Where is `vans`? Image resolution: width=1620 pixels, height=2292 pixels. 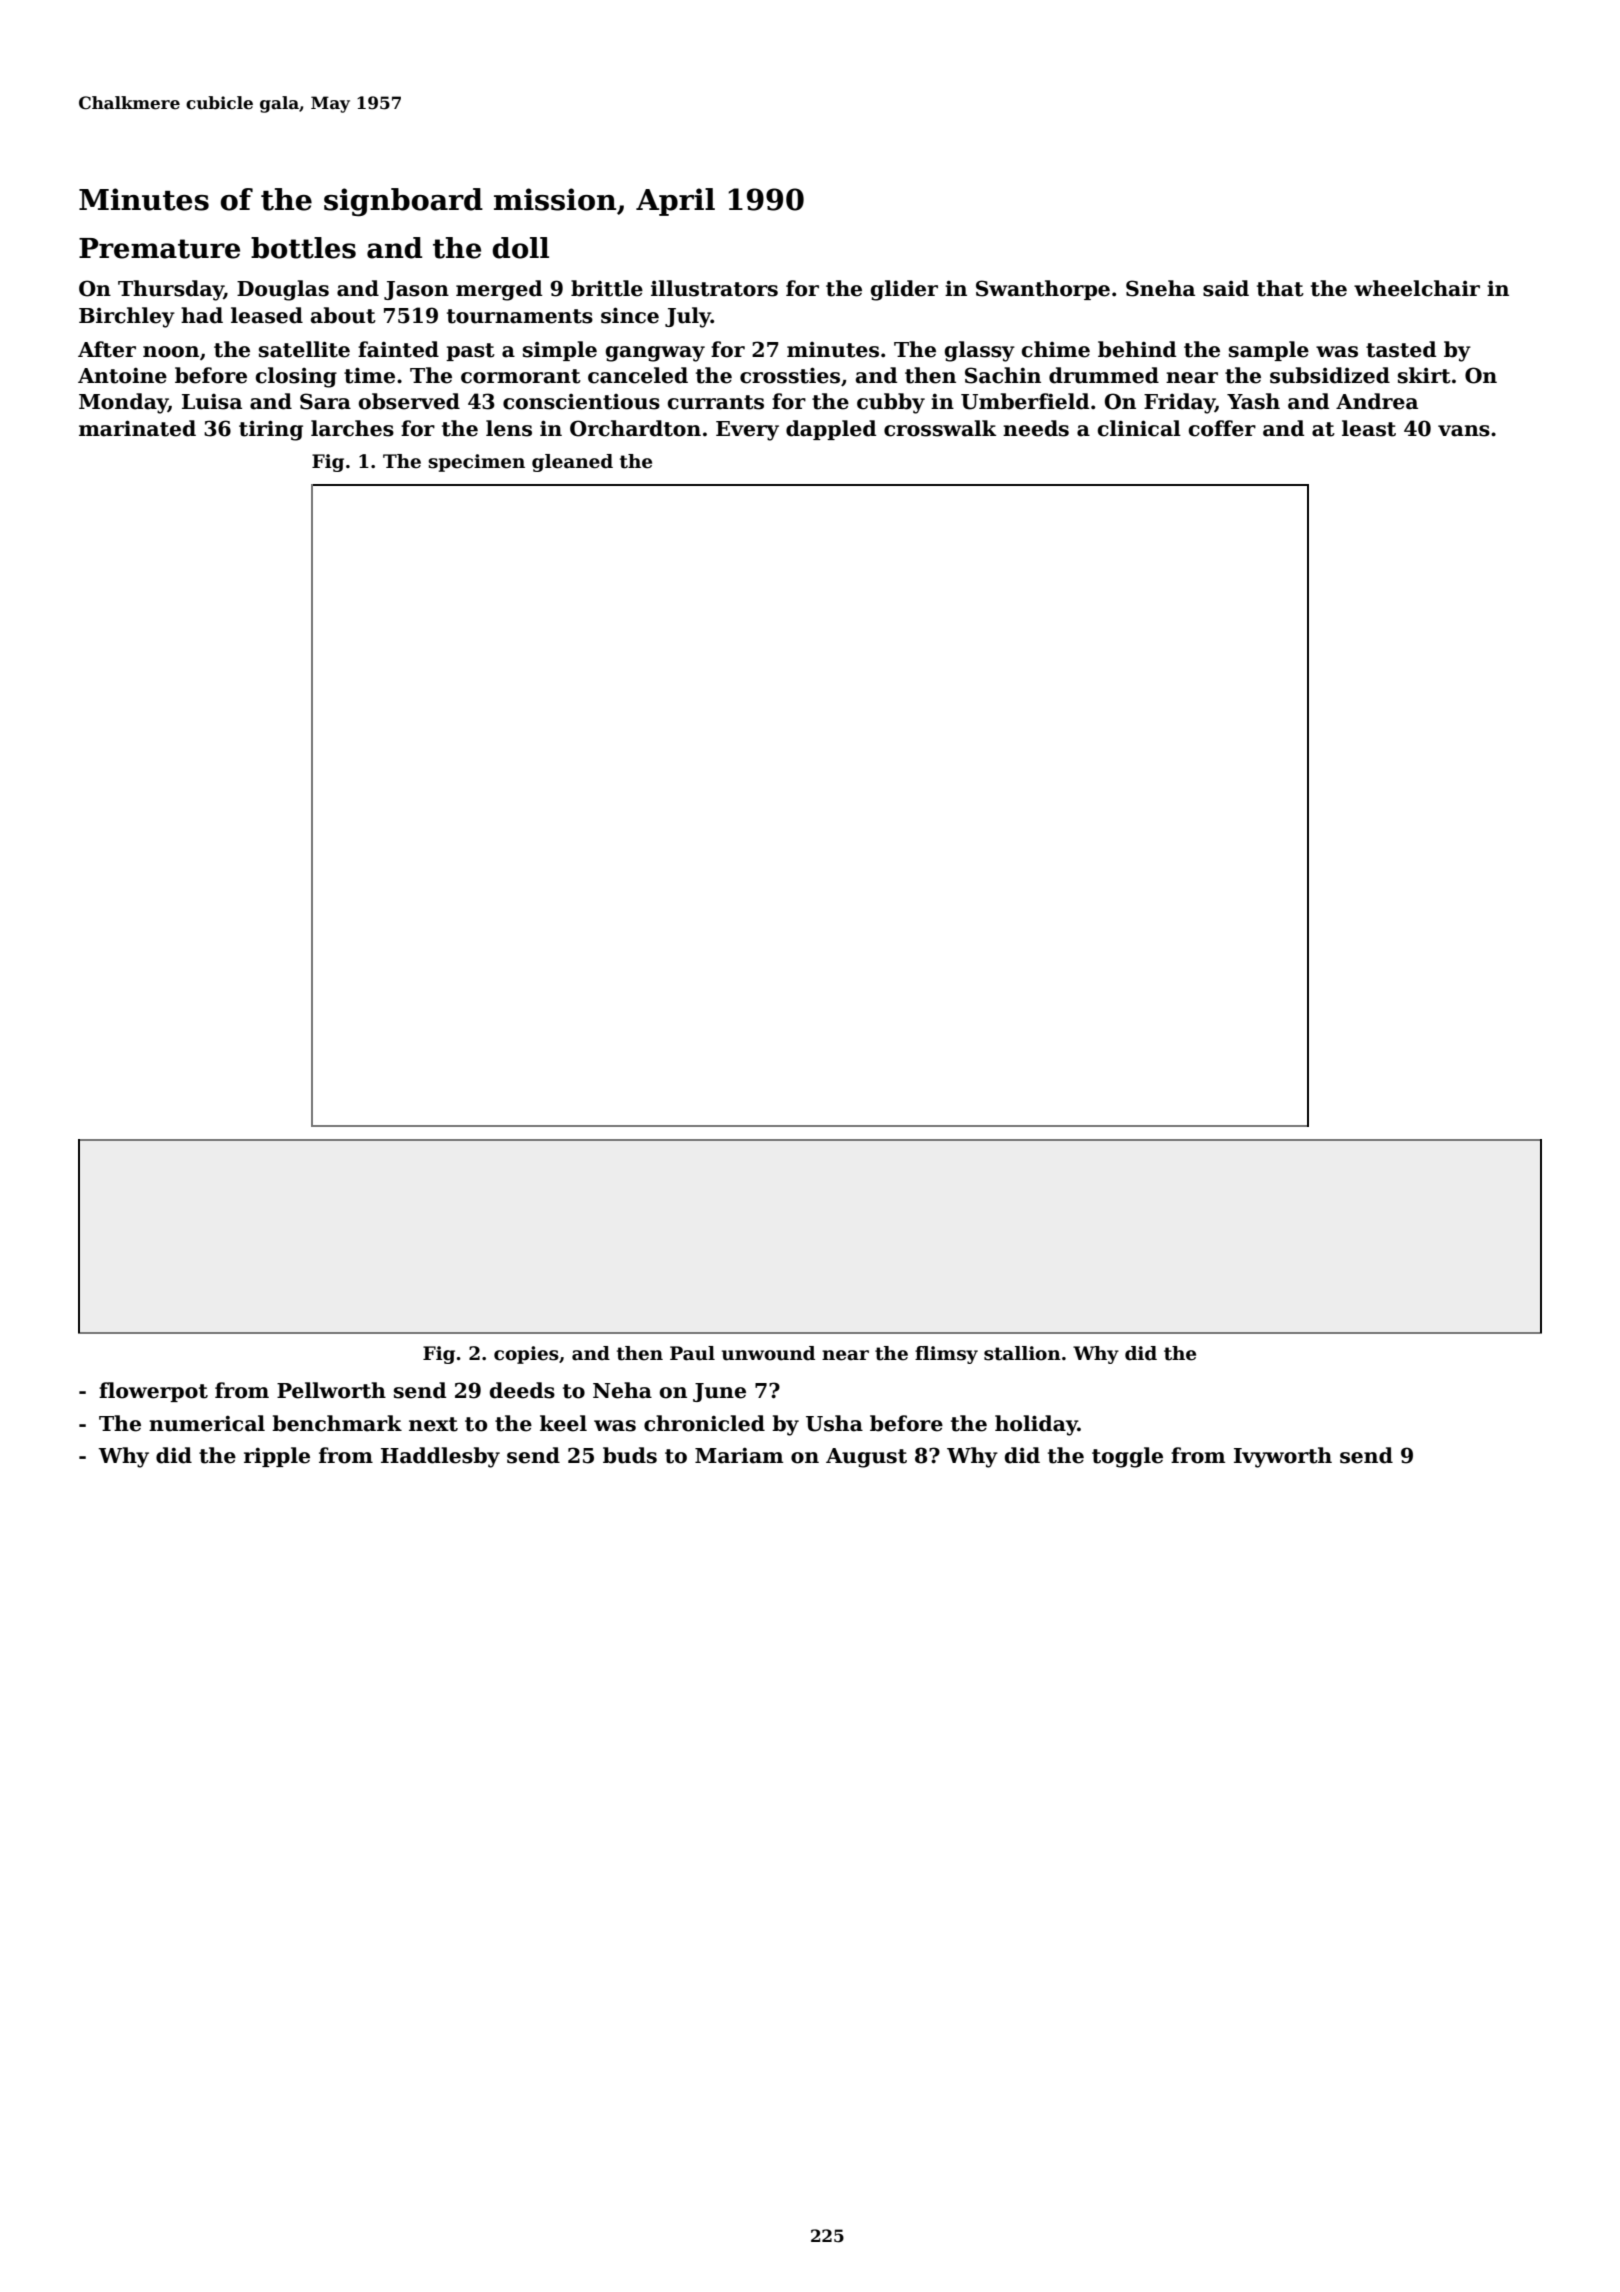
vans is located at coordinates (1464, 431).
